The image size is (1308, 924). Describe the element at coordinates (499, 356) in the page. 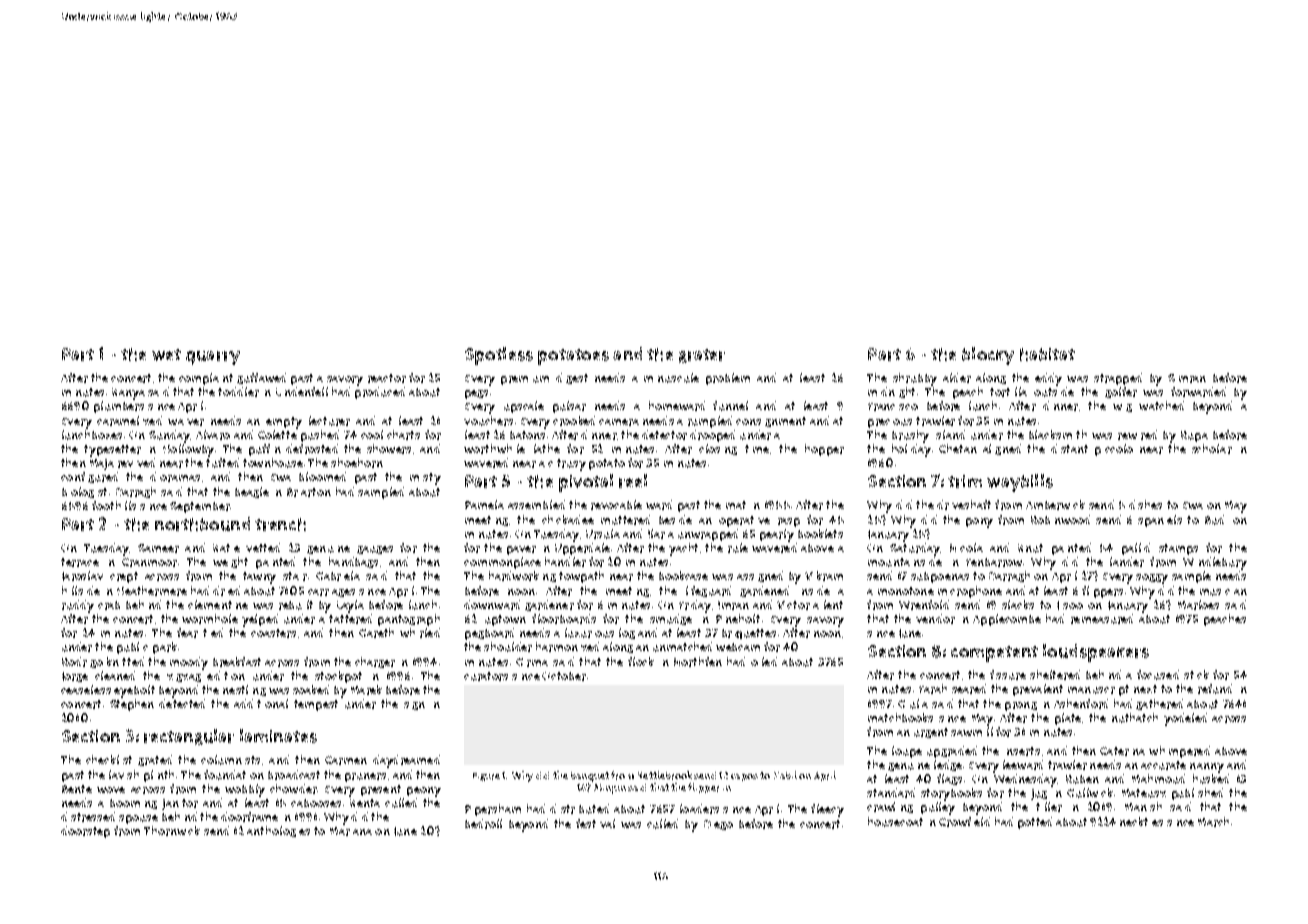

I see `Spotless` at that location.
